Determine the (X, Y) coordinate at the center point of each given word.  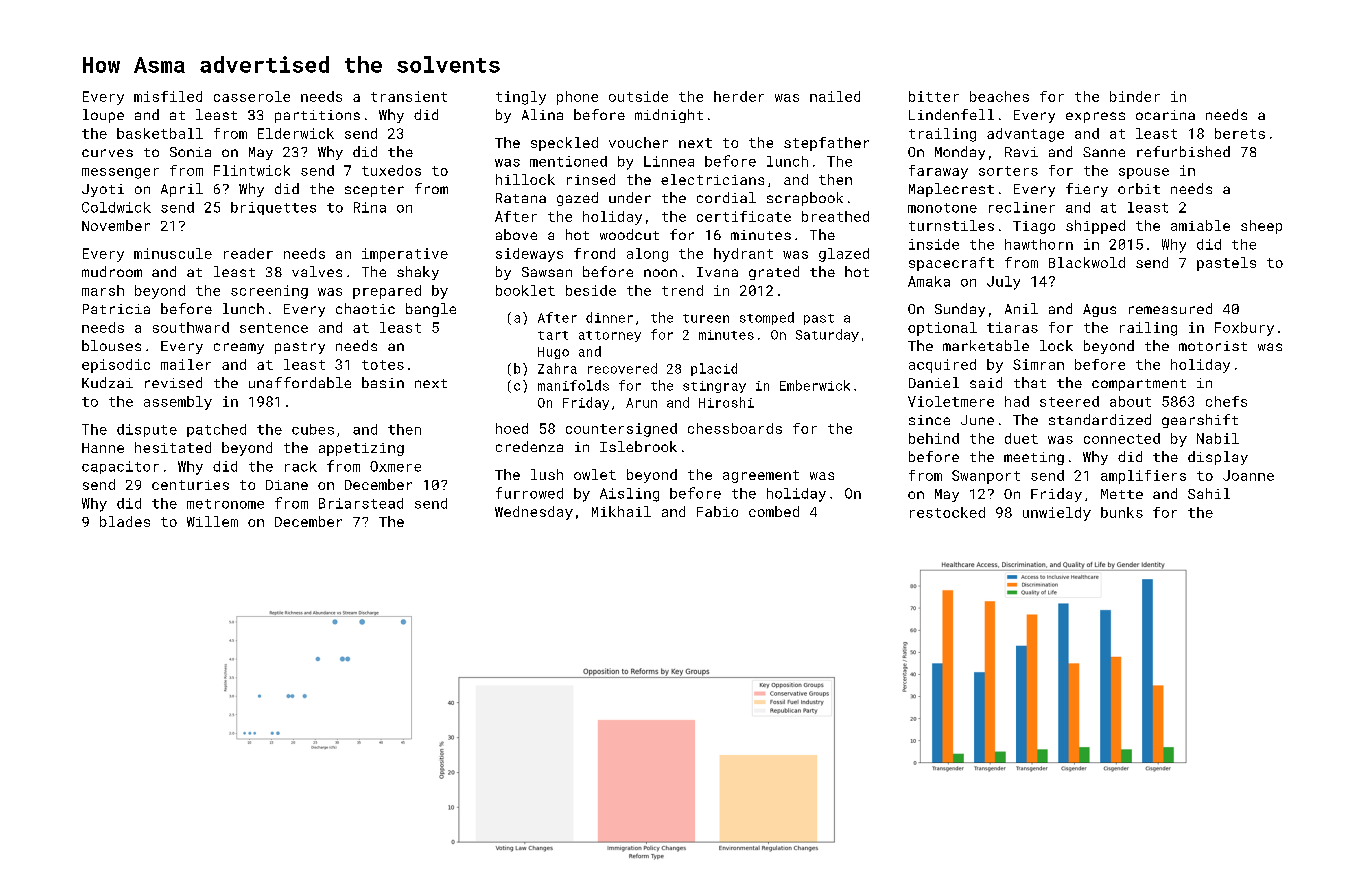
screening (269, 292)
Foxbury (1244, 329)
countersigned (621, 430)
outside (638, 96)
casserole (252, 96)
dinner (609, 317)
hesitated (173, 447)
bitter (934, 96)
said (986, 382)
